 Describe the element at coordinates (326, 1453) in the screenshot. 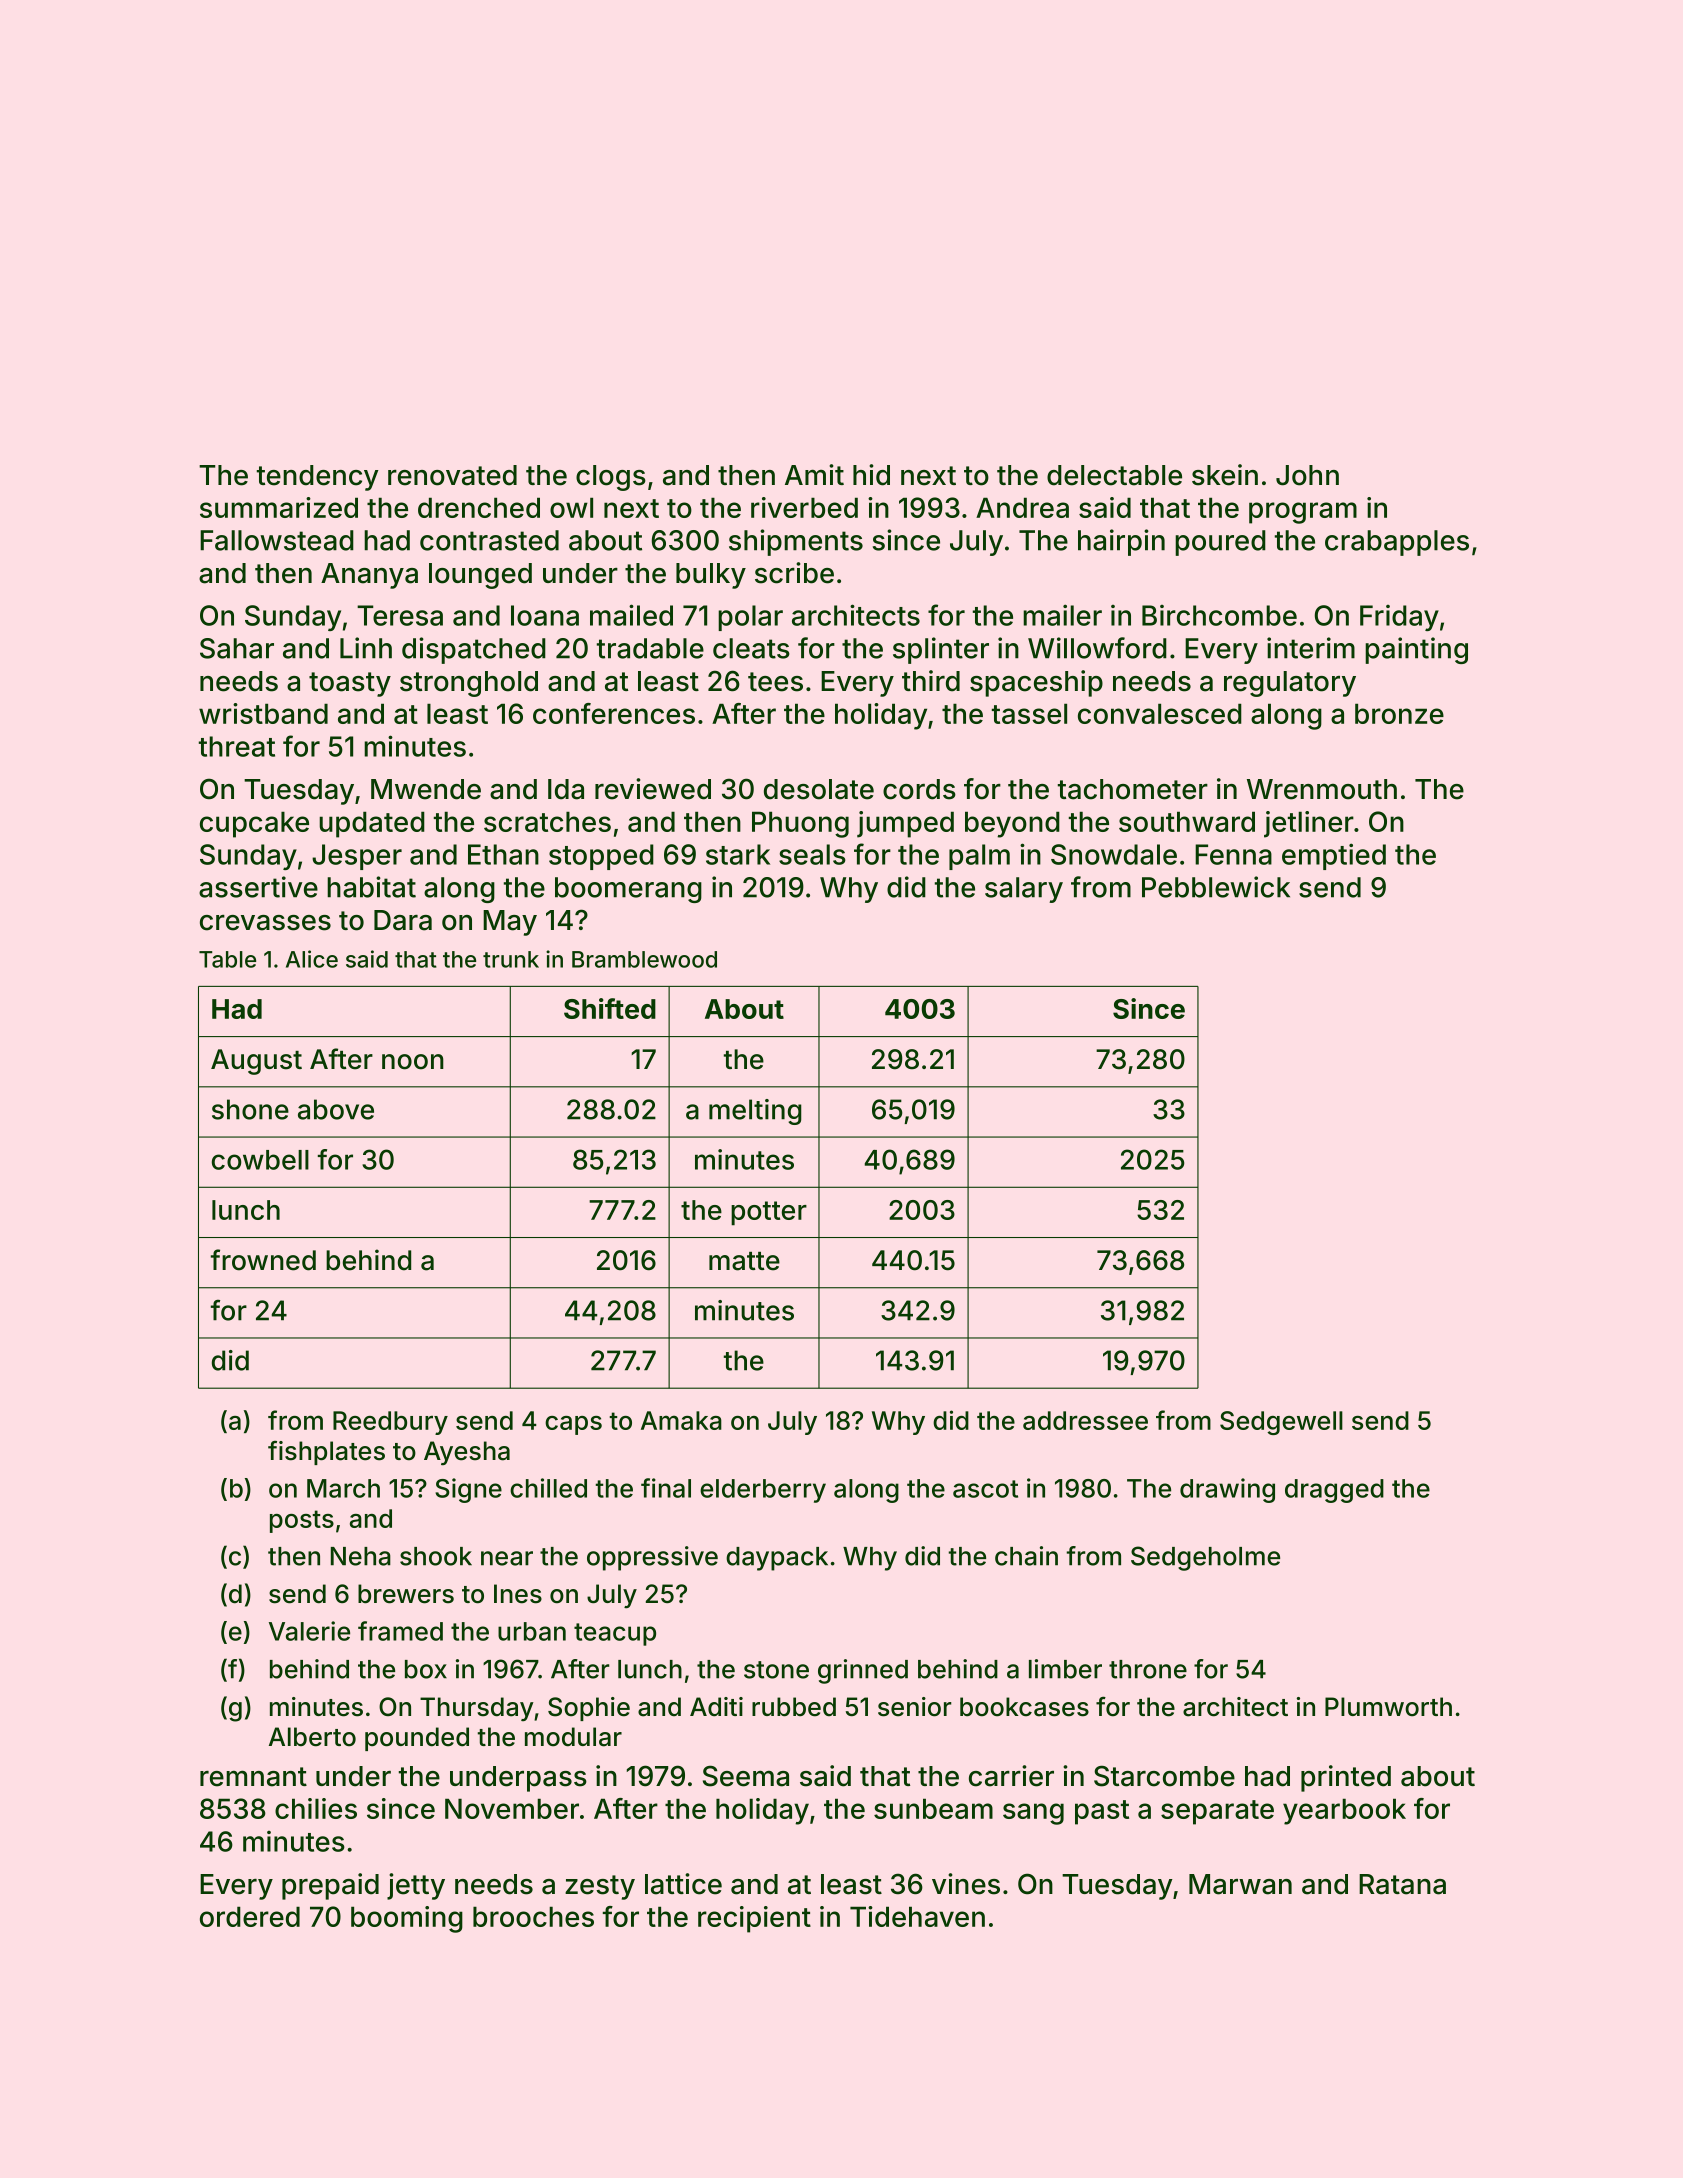

I see `fishplates` at that location.
